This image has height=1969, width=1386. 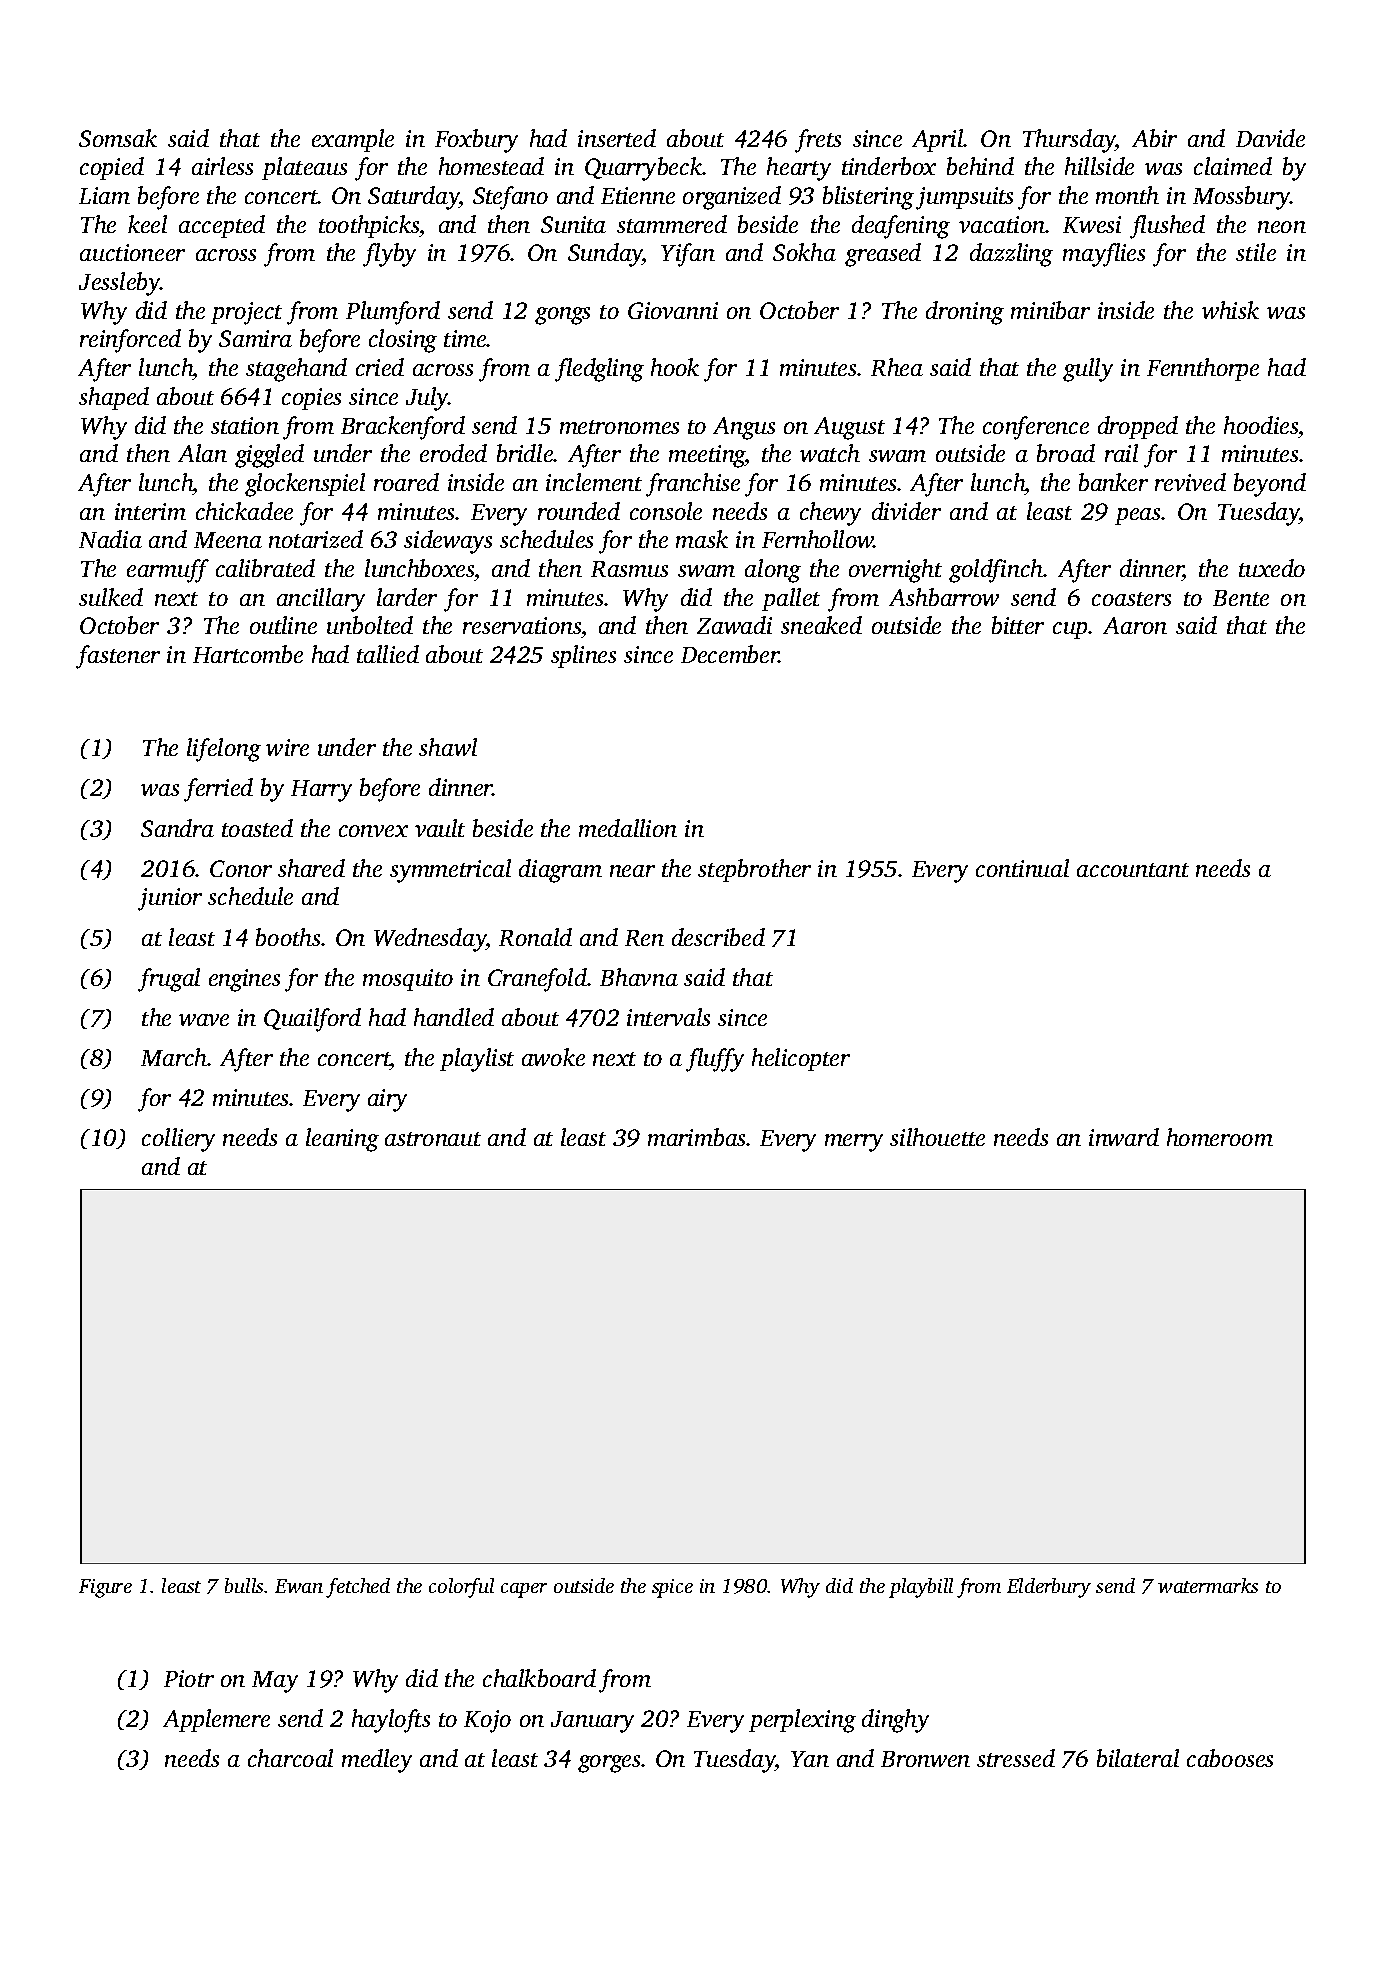 I want to click on Somsak, so click(x=118, y=138).
